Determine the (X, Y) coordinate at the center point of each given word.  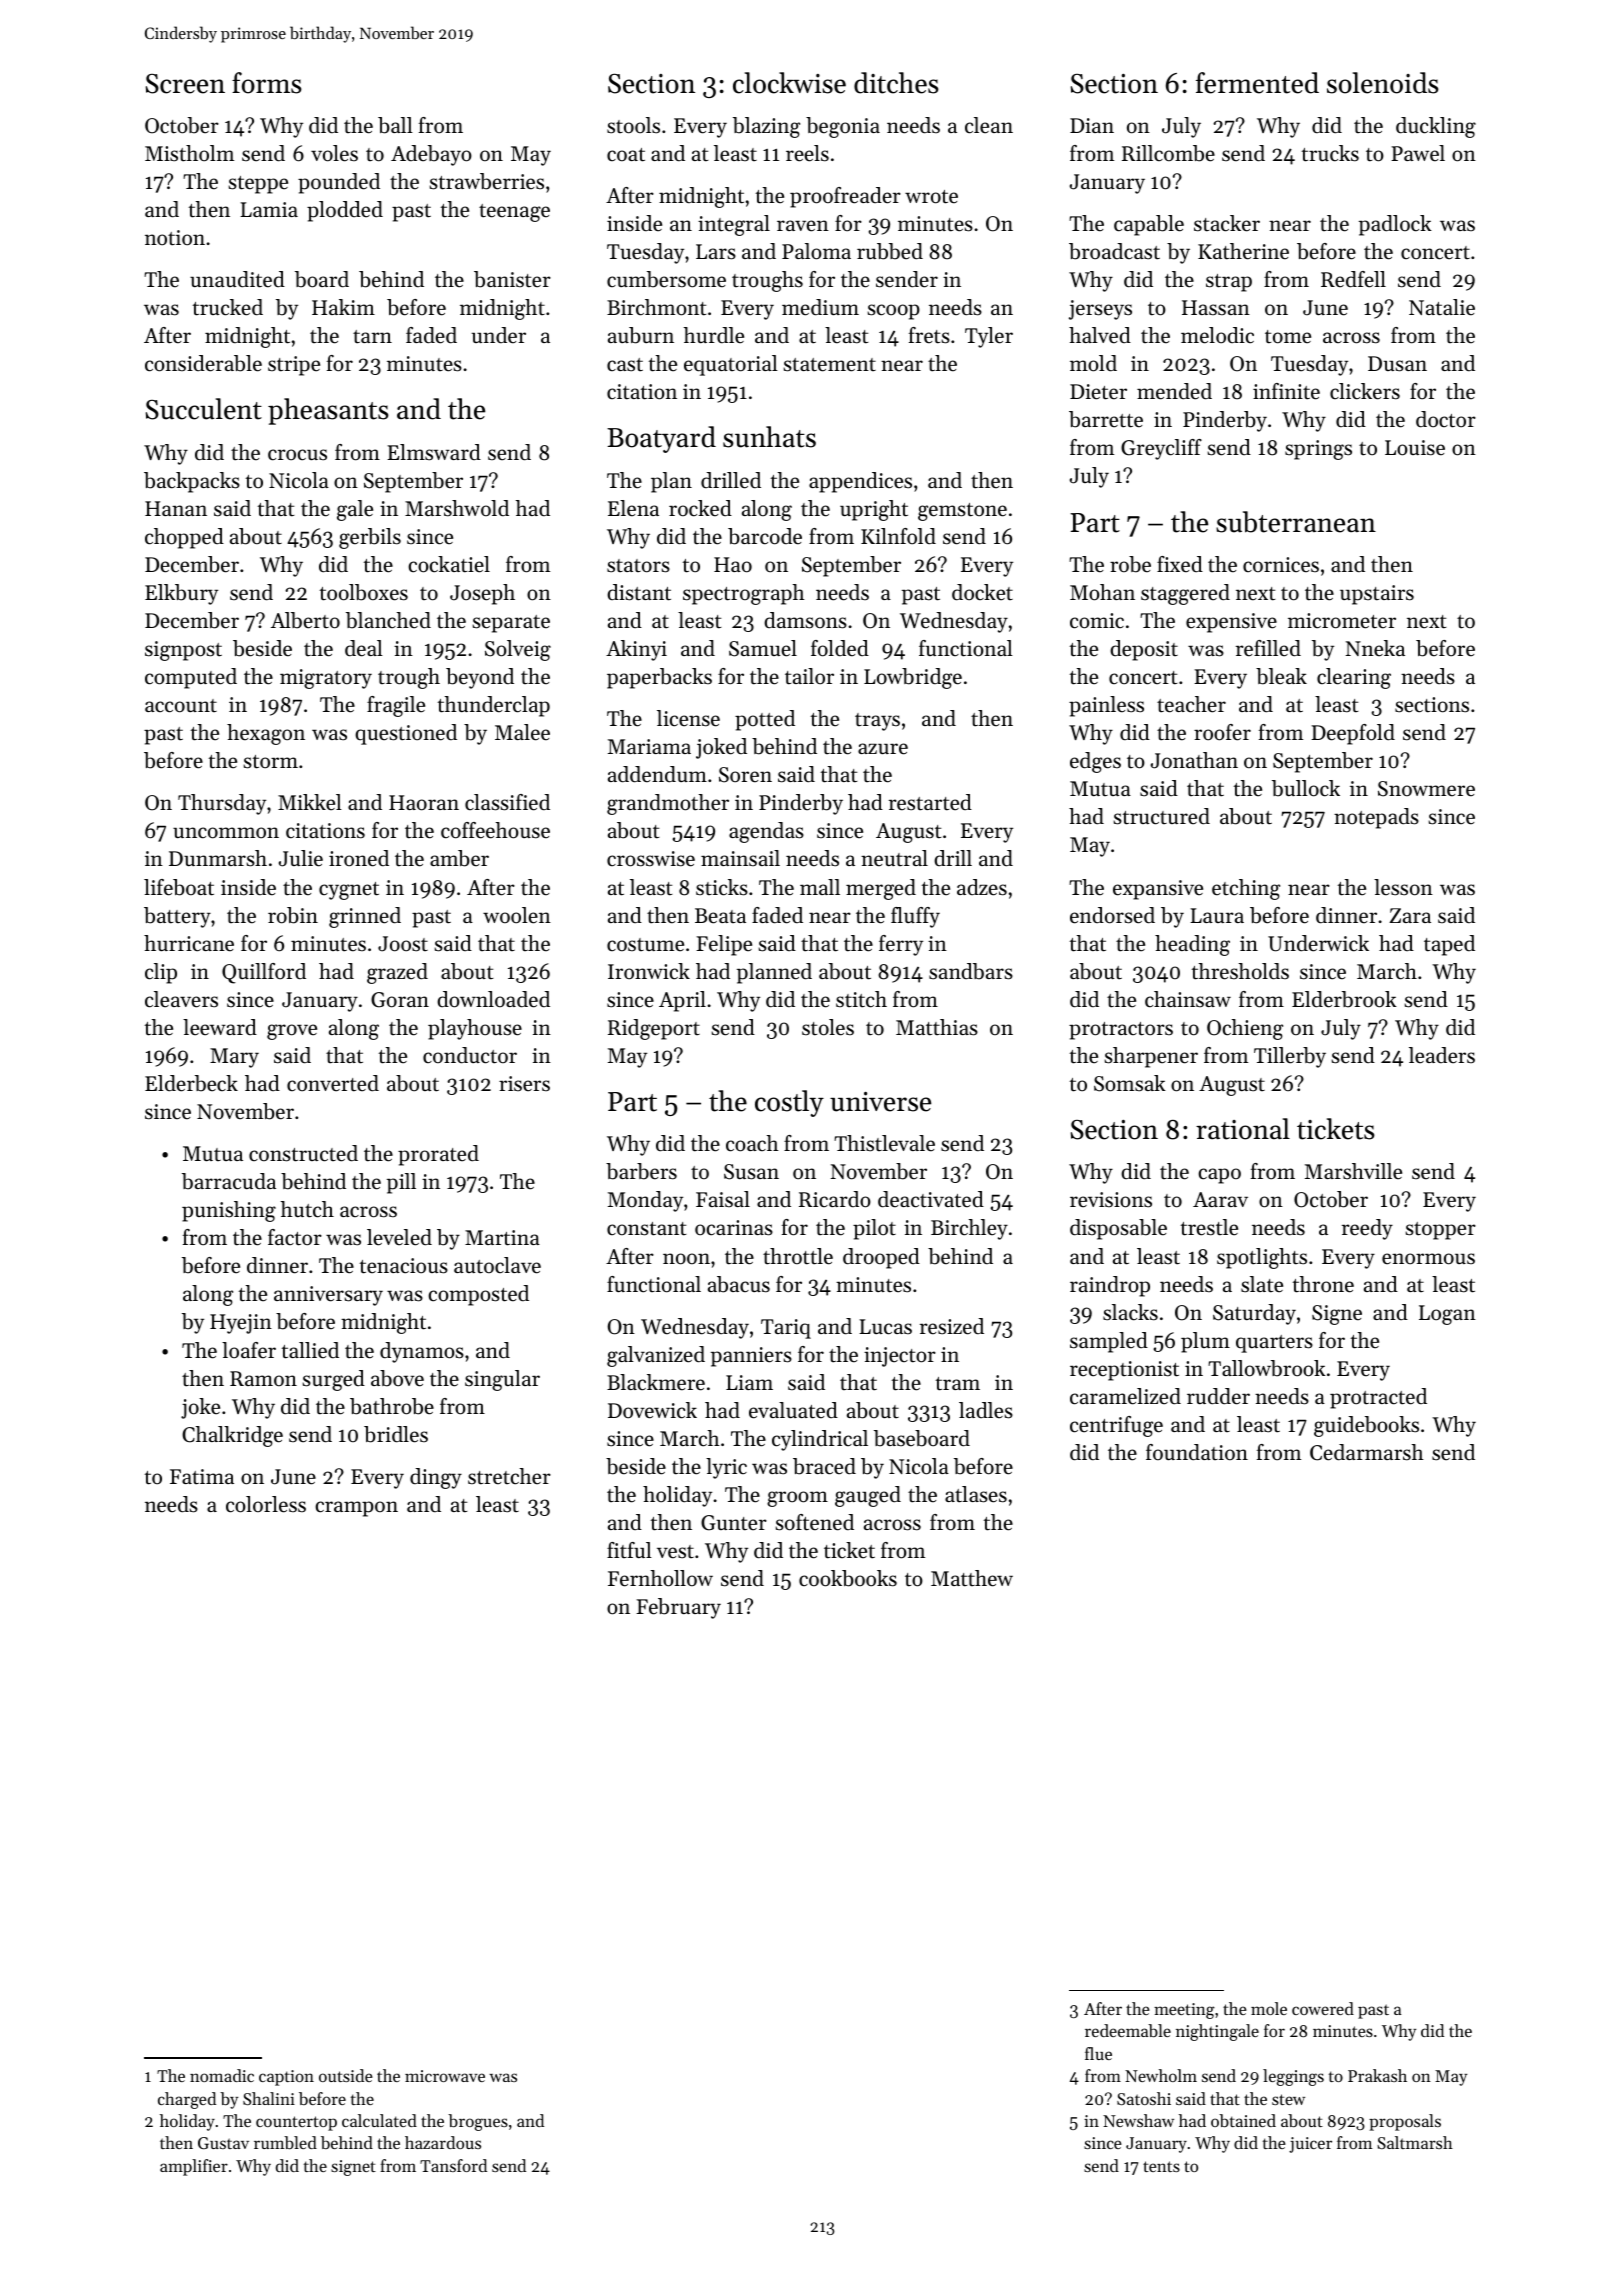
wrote (931, 197)
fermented (1257, 83)
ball (395, 125)
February (678, 1608)
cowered (1323, 2008)
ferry (901, 945)
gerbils (370, 538)
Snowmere (1426, 789)
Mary (234, 1058)
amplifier (194, 2167)
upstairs (1377, 595)
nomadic (222, 2075)
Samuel (763, 648)
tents (1161, 2166)
